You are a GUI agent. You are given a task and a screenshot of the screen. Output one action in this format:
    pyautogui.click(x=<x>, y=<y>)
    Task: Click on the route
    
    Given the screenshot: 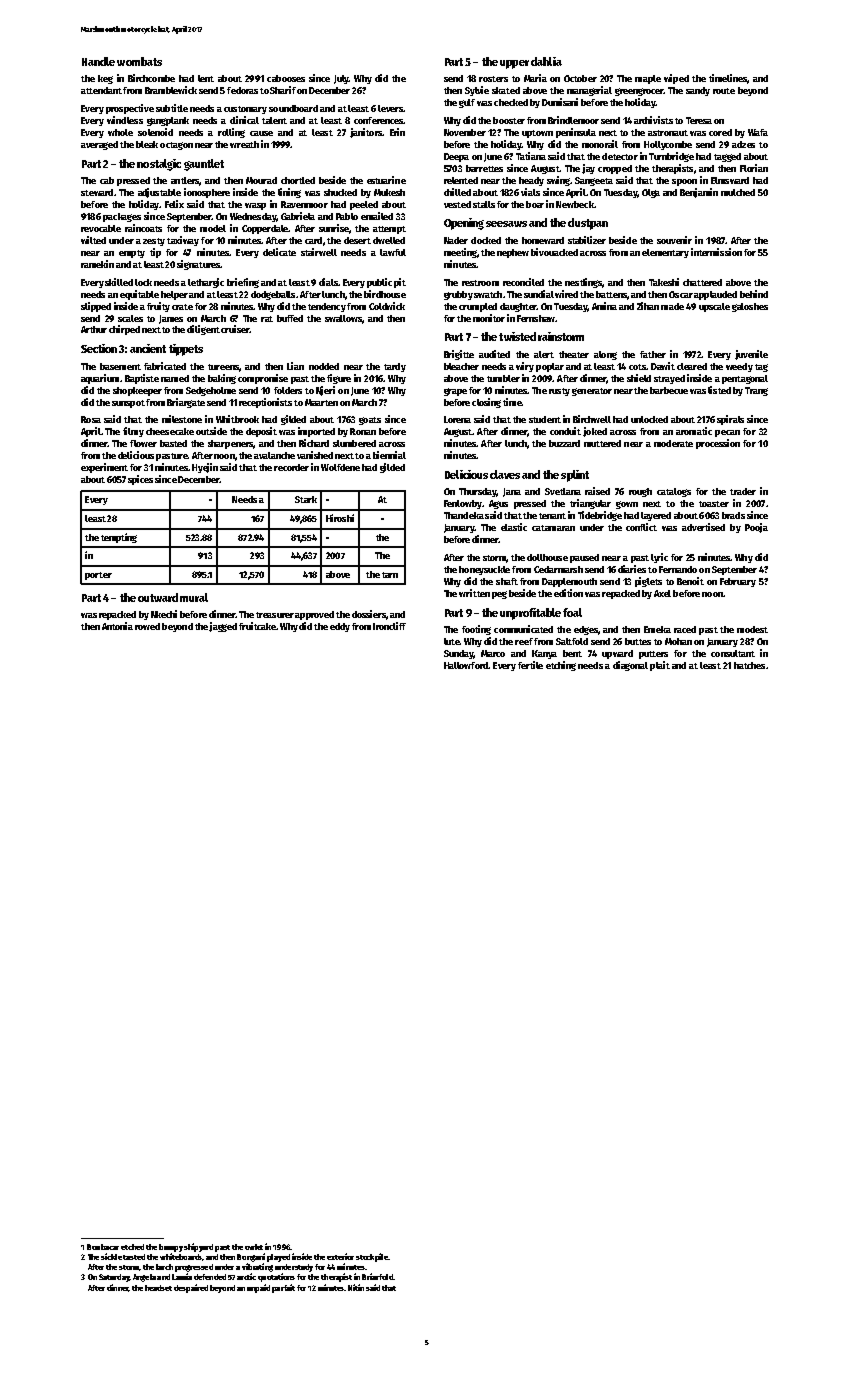 What is the action you would take?
    pyautogui.click(x=724, y=91)
